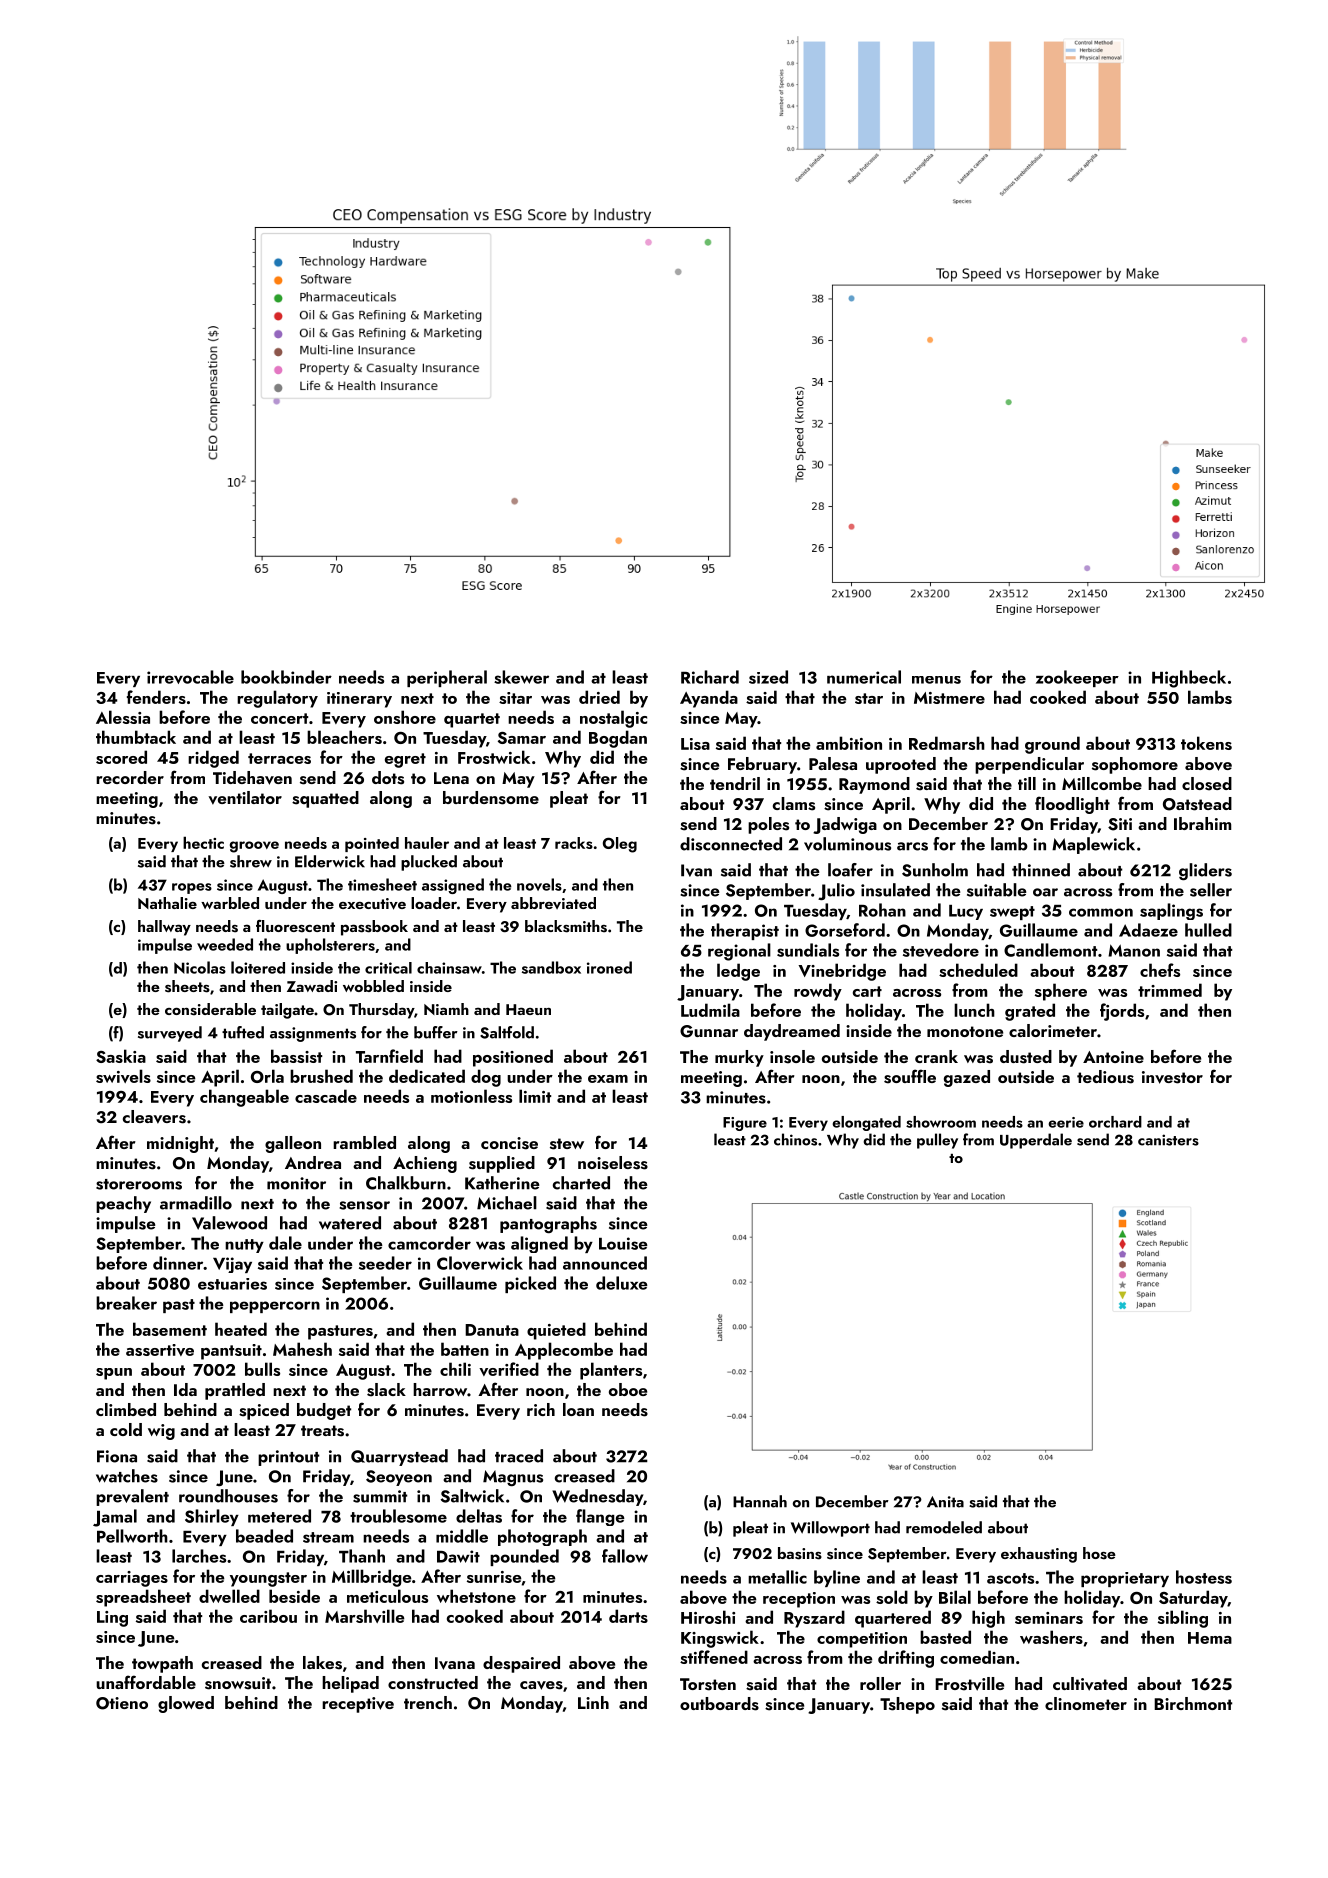  I want to click on dinner, so click(178, 1263).
